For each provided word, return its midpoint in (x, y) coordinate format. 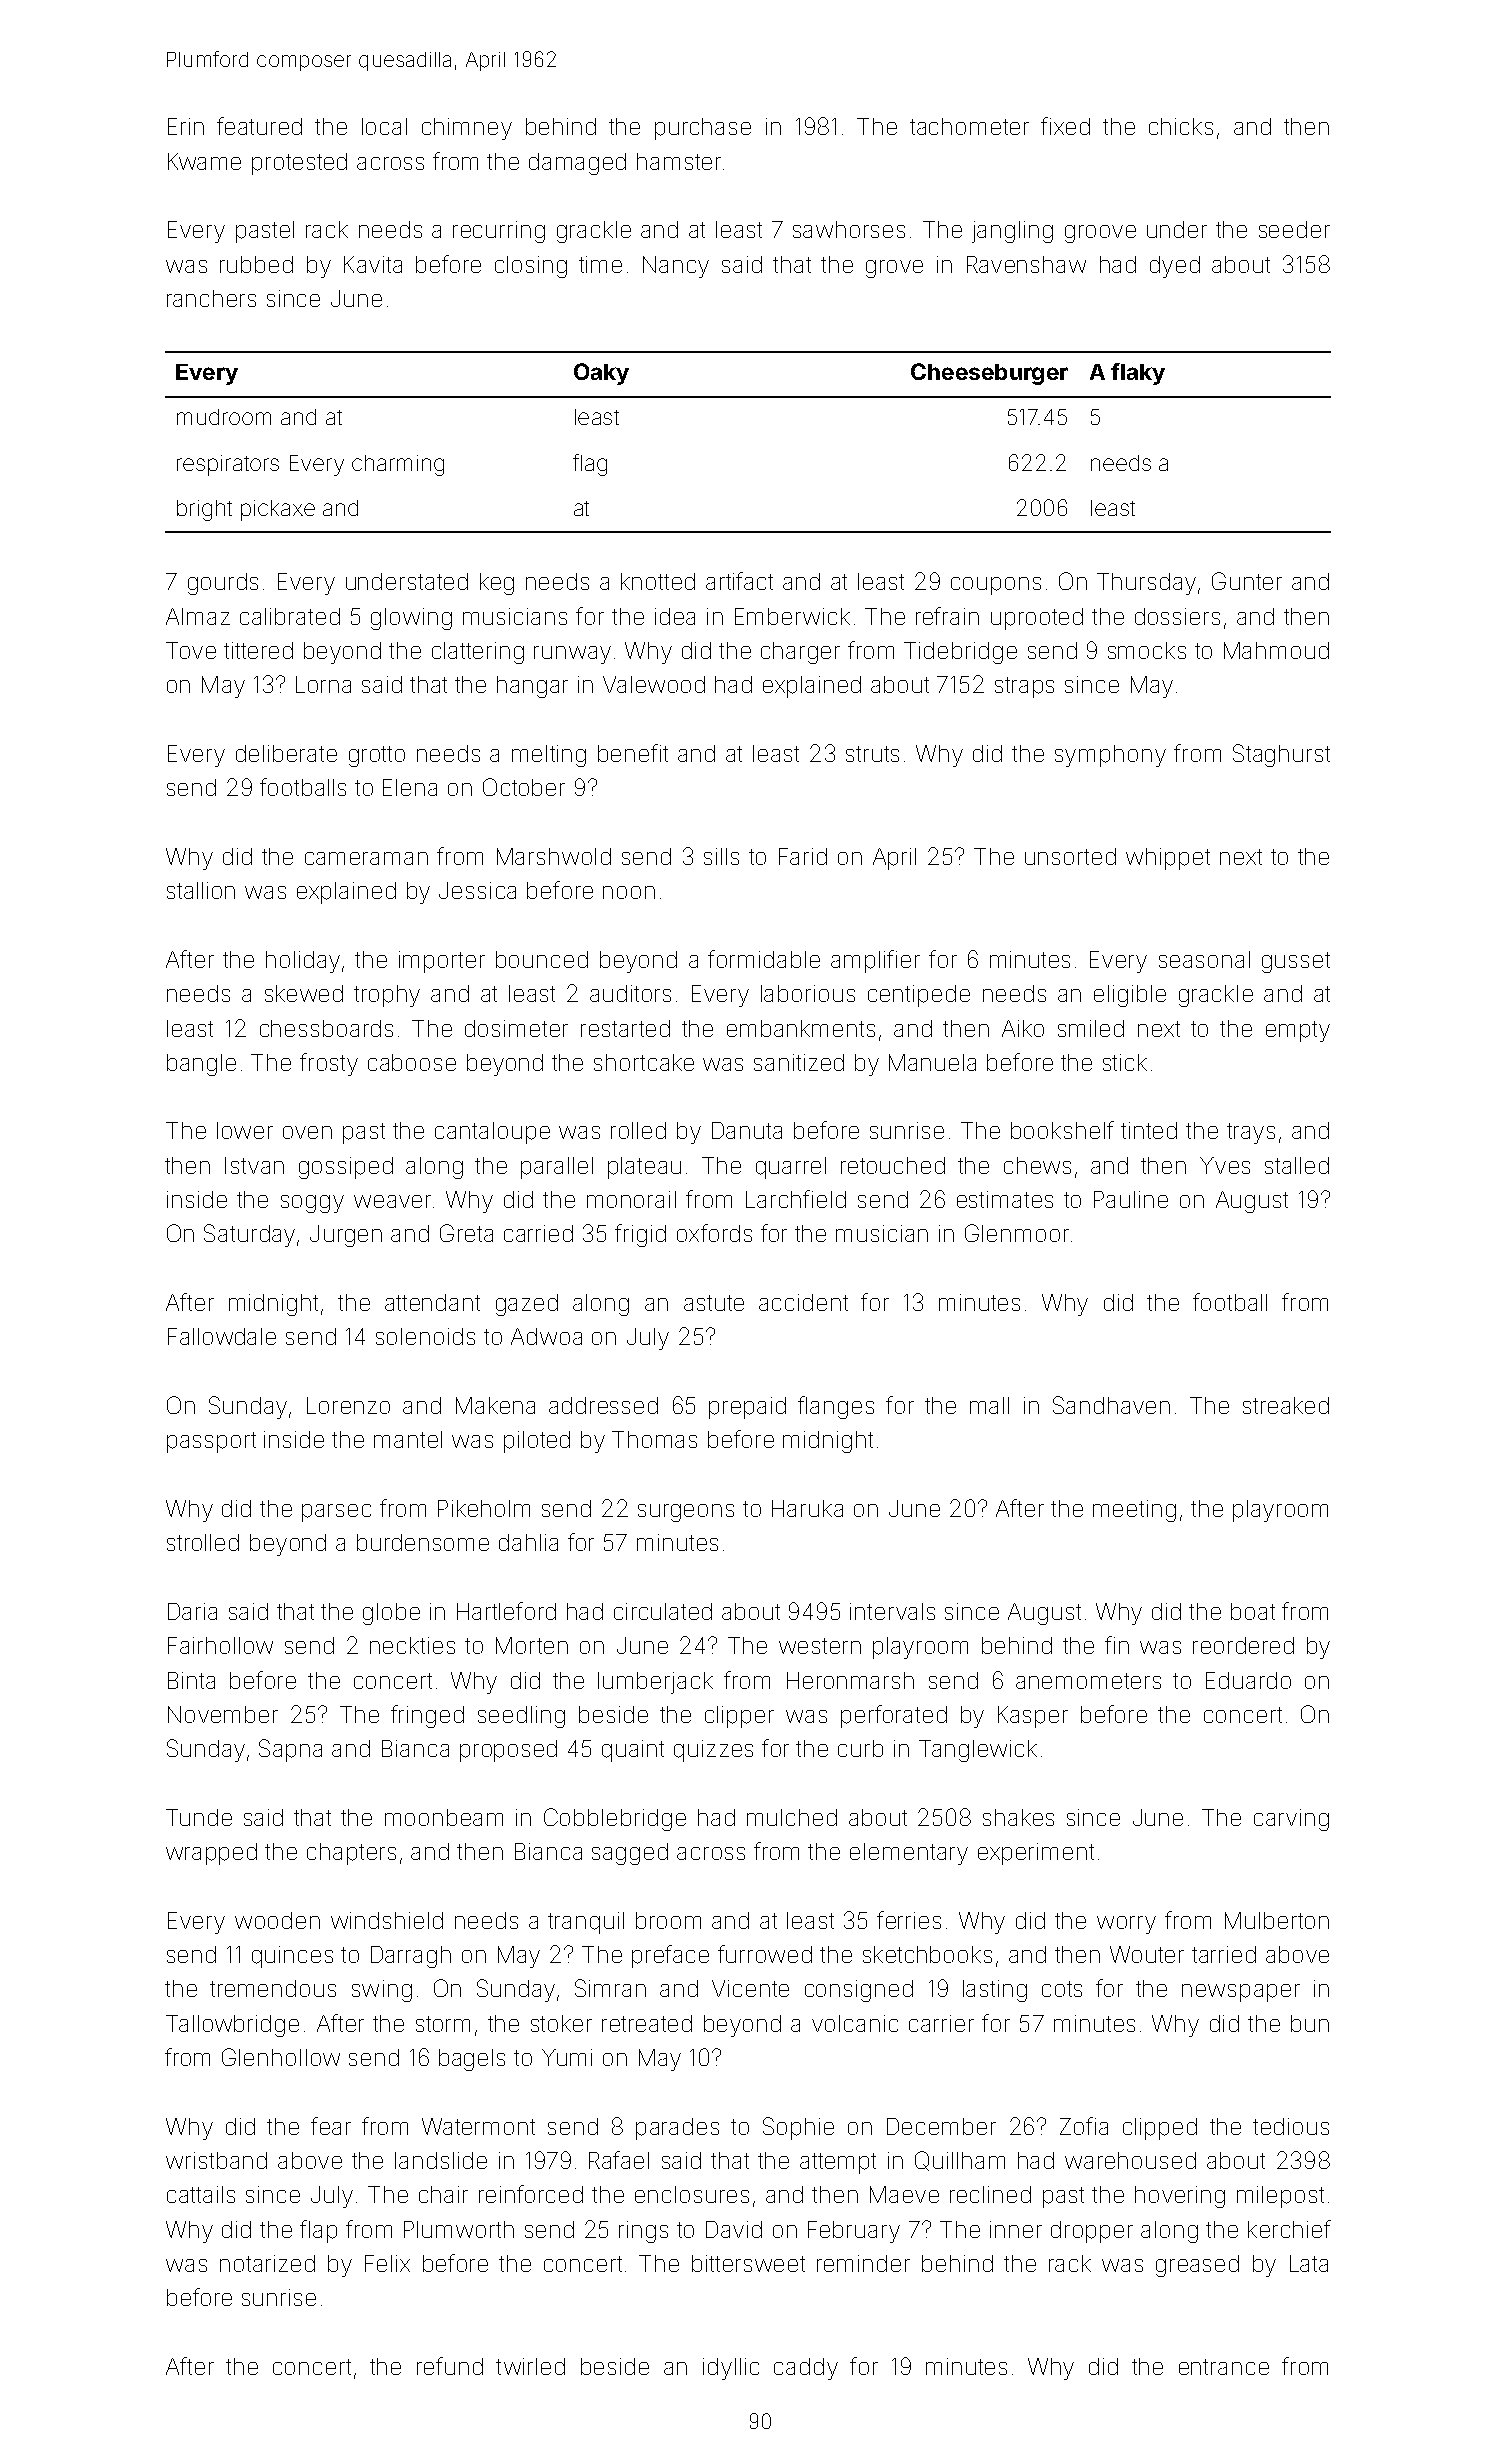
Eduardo (1248, 1680)
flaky (1138, 374)
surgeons (686, 1513)
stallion (201, 890)
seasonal (1204, 959)
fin (1117, 1645)
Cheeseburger (989, 374)
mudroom (224, 417)
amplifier (875, 961)
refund (450, 2366)
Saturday (249, 1235)
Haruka (807, 1508)
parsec (336, 1513)
